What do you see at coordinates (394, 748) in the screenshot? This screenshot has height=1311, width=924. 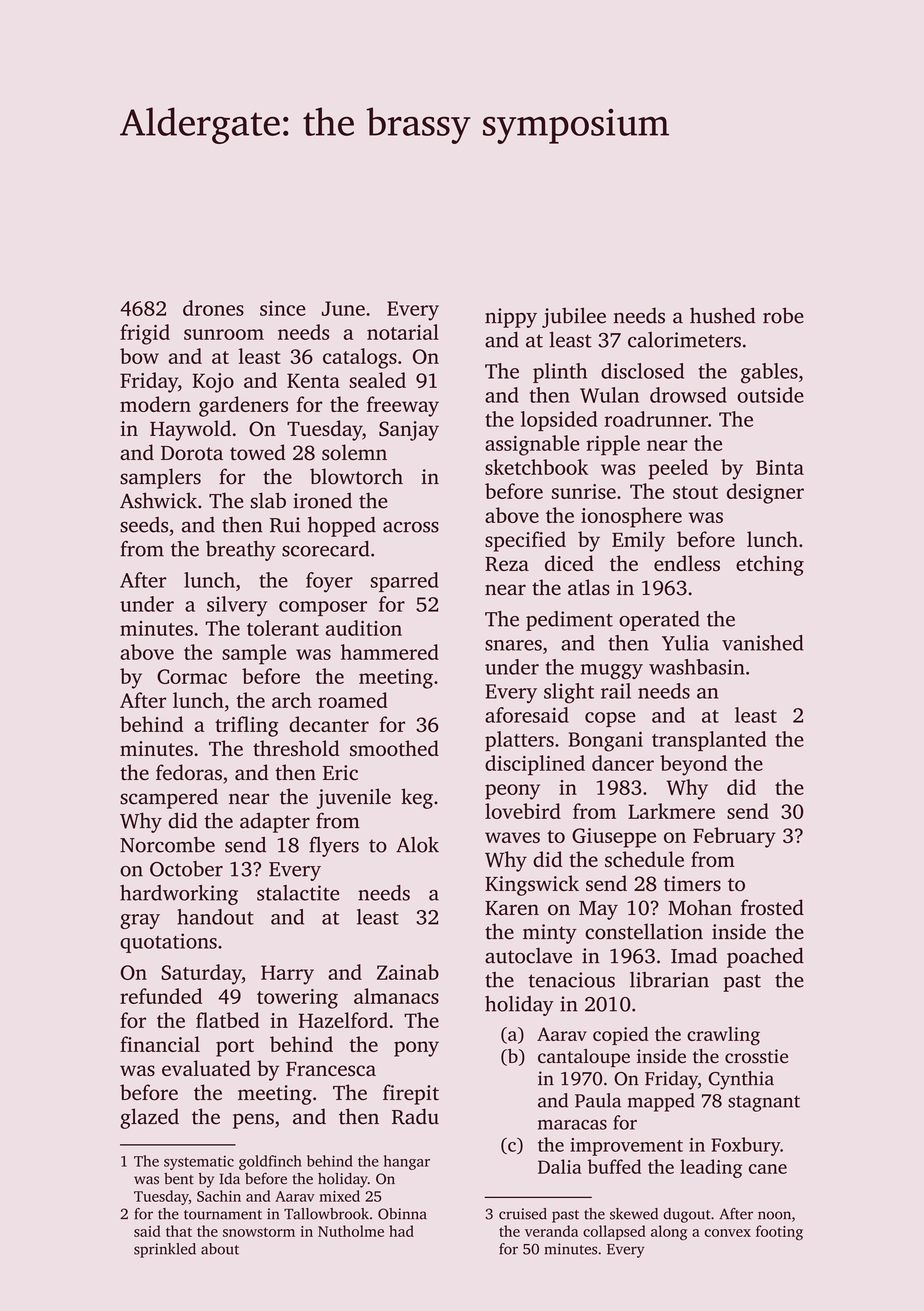 I see `smoothed` at bounding box center [394, 748].
